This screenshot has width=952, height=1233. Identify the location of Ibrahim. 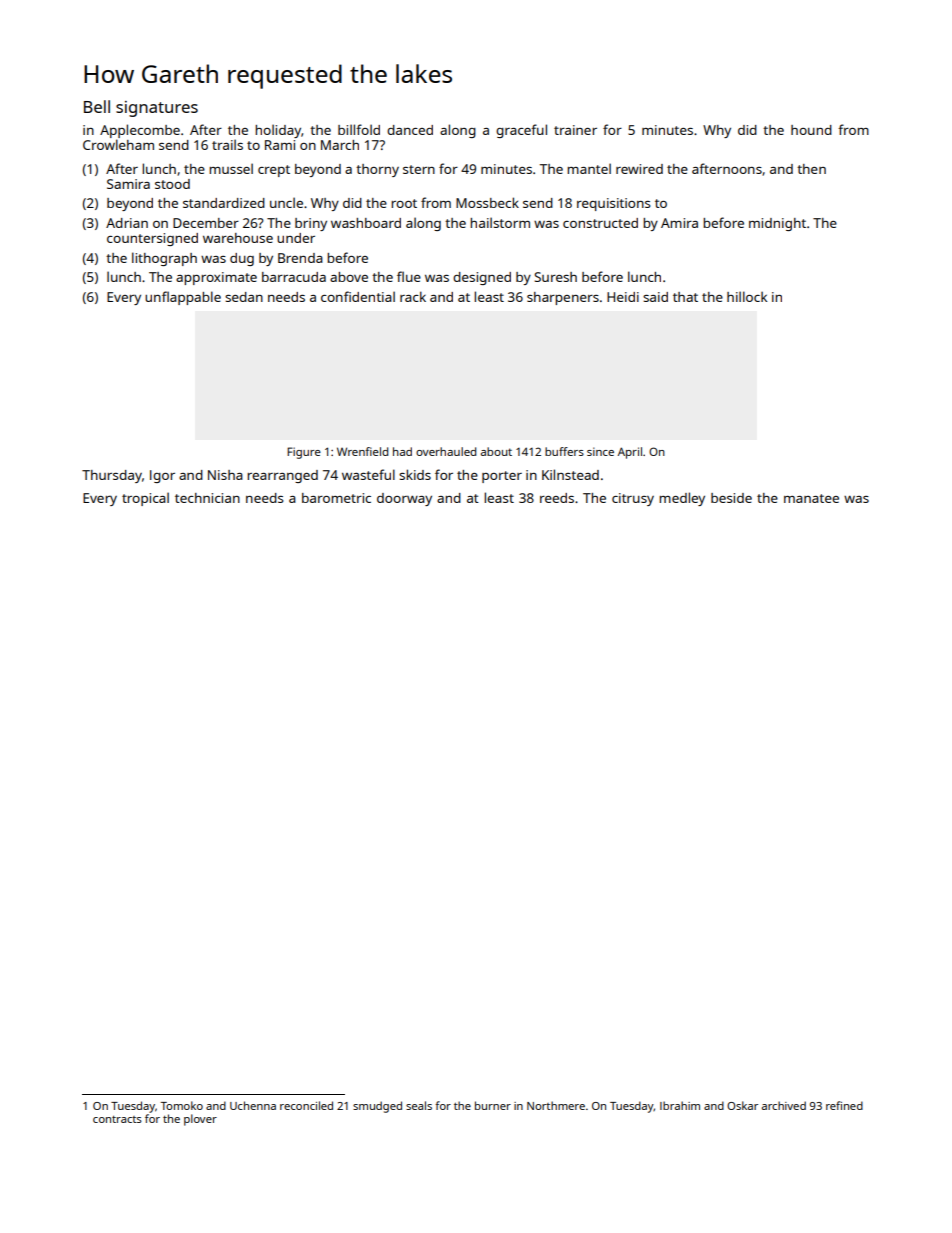
(680, 1105).
